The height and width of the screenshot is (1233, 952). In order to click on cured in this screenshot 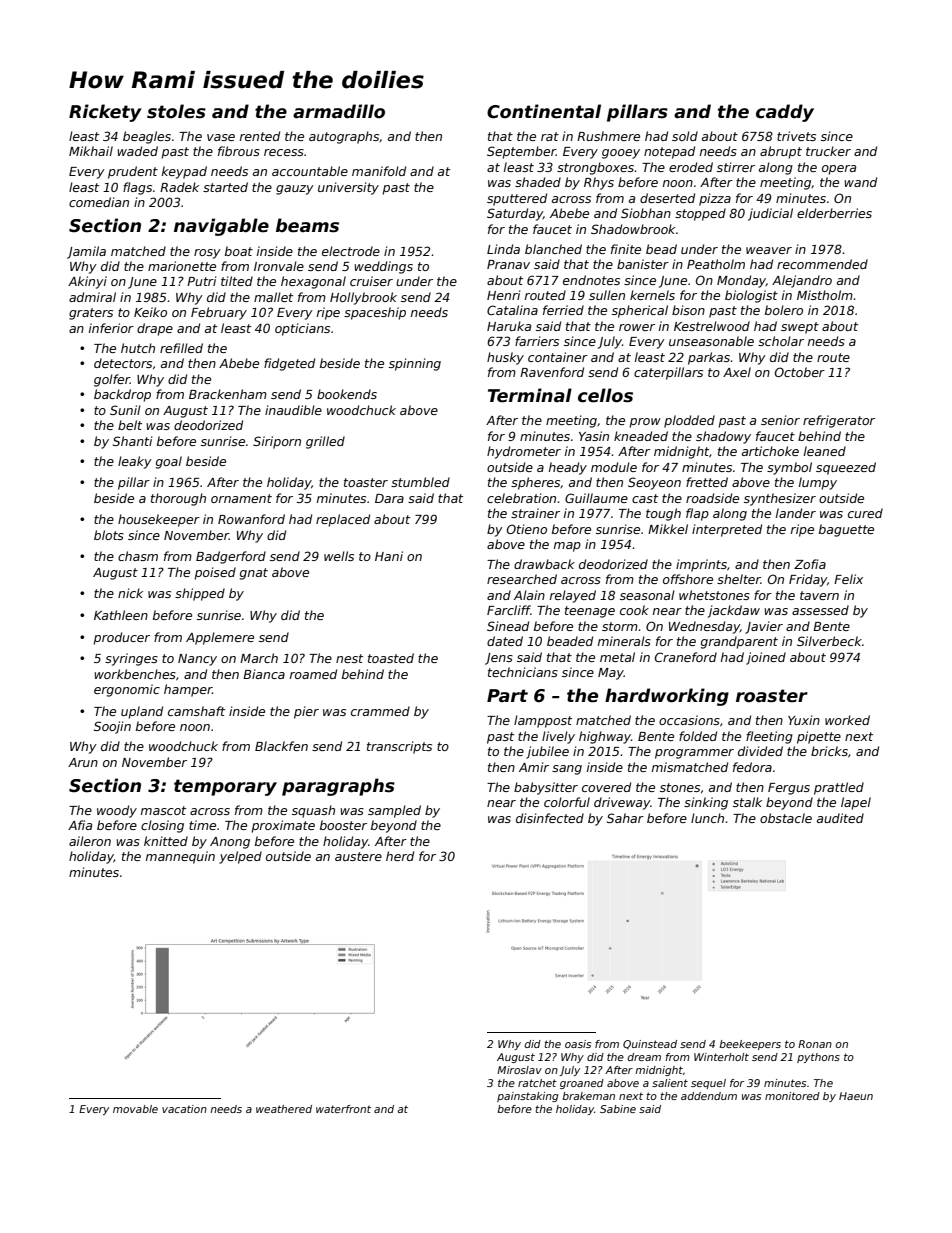, I will do `click(865, 513)`.
